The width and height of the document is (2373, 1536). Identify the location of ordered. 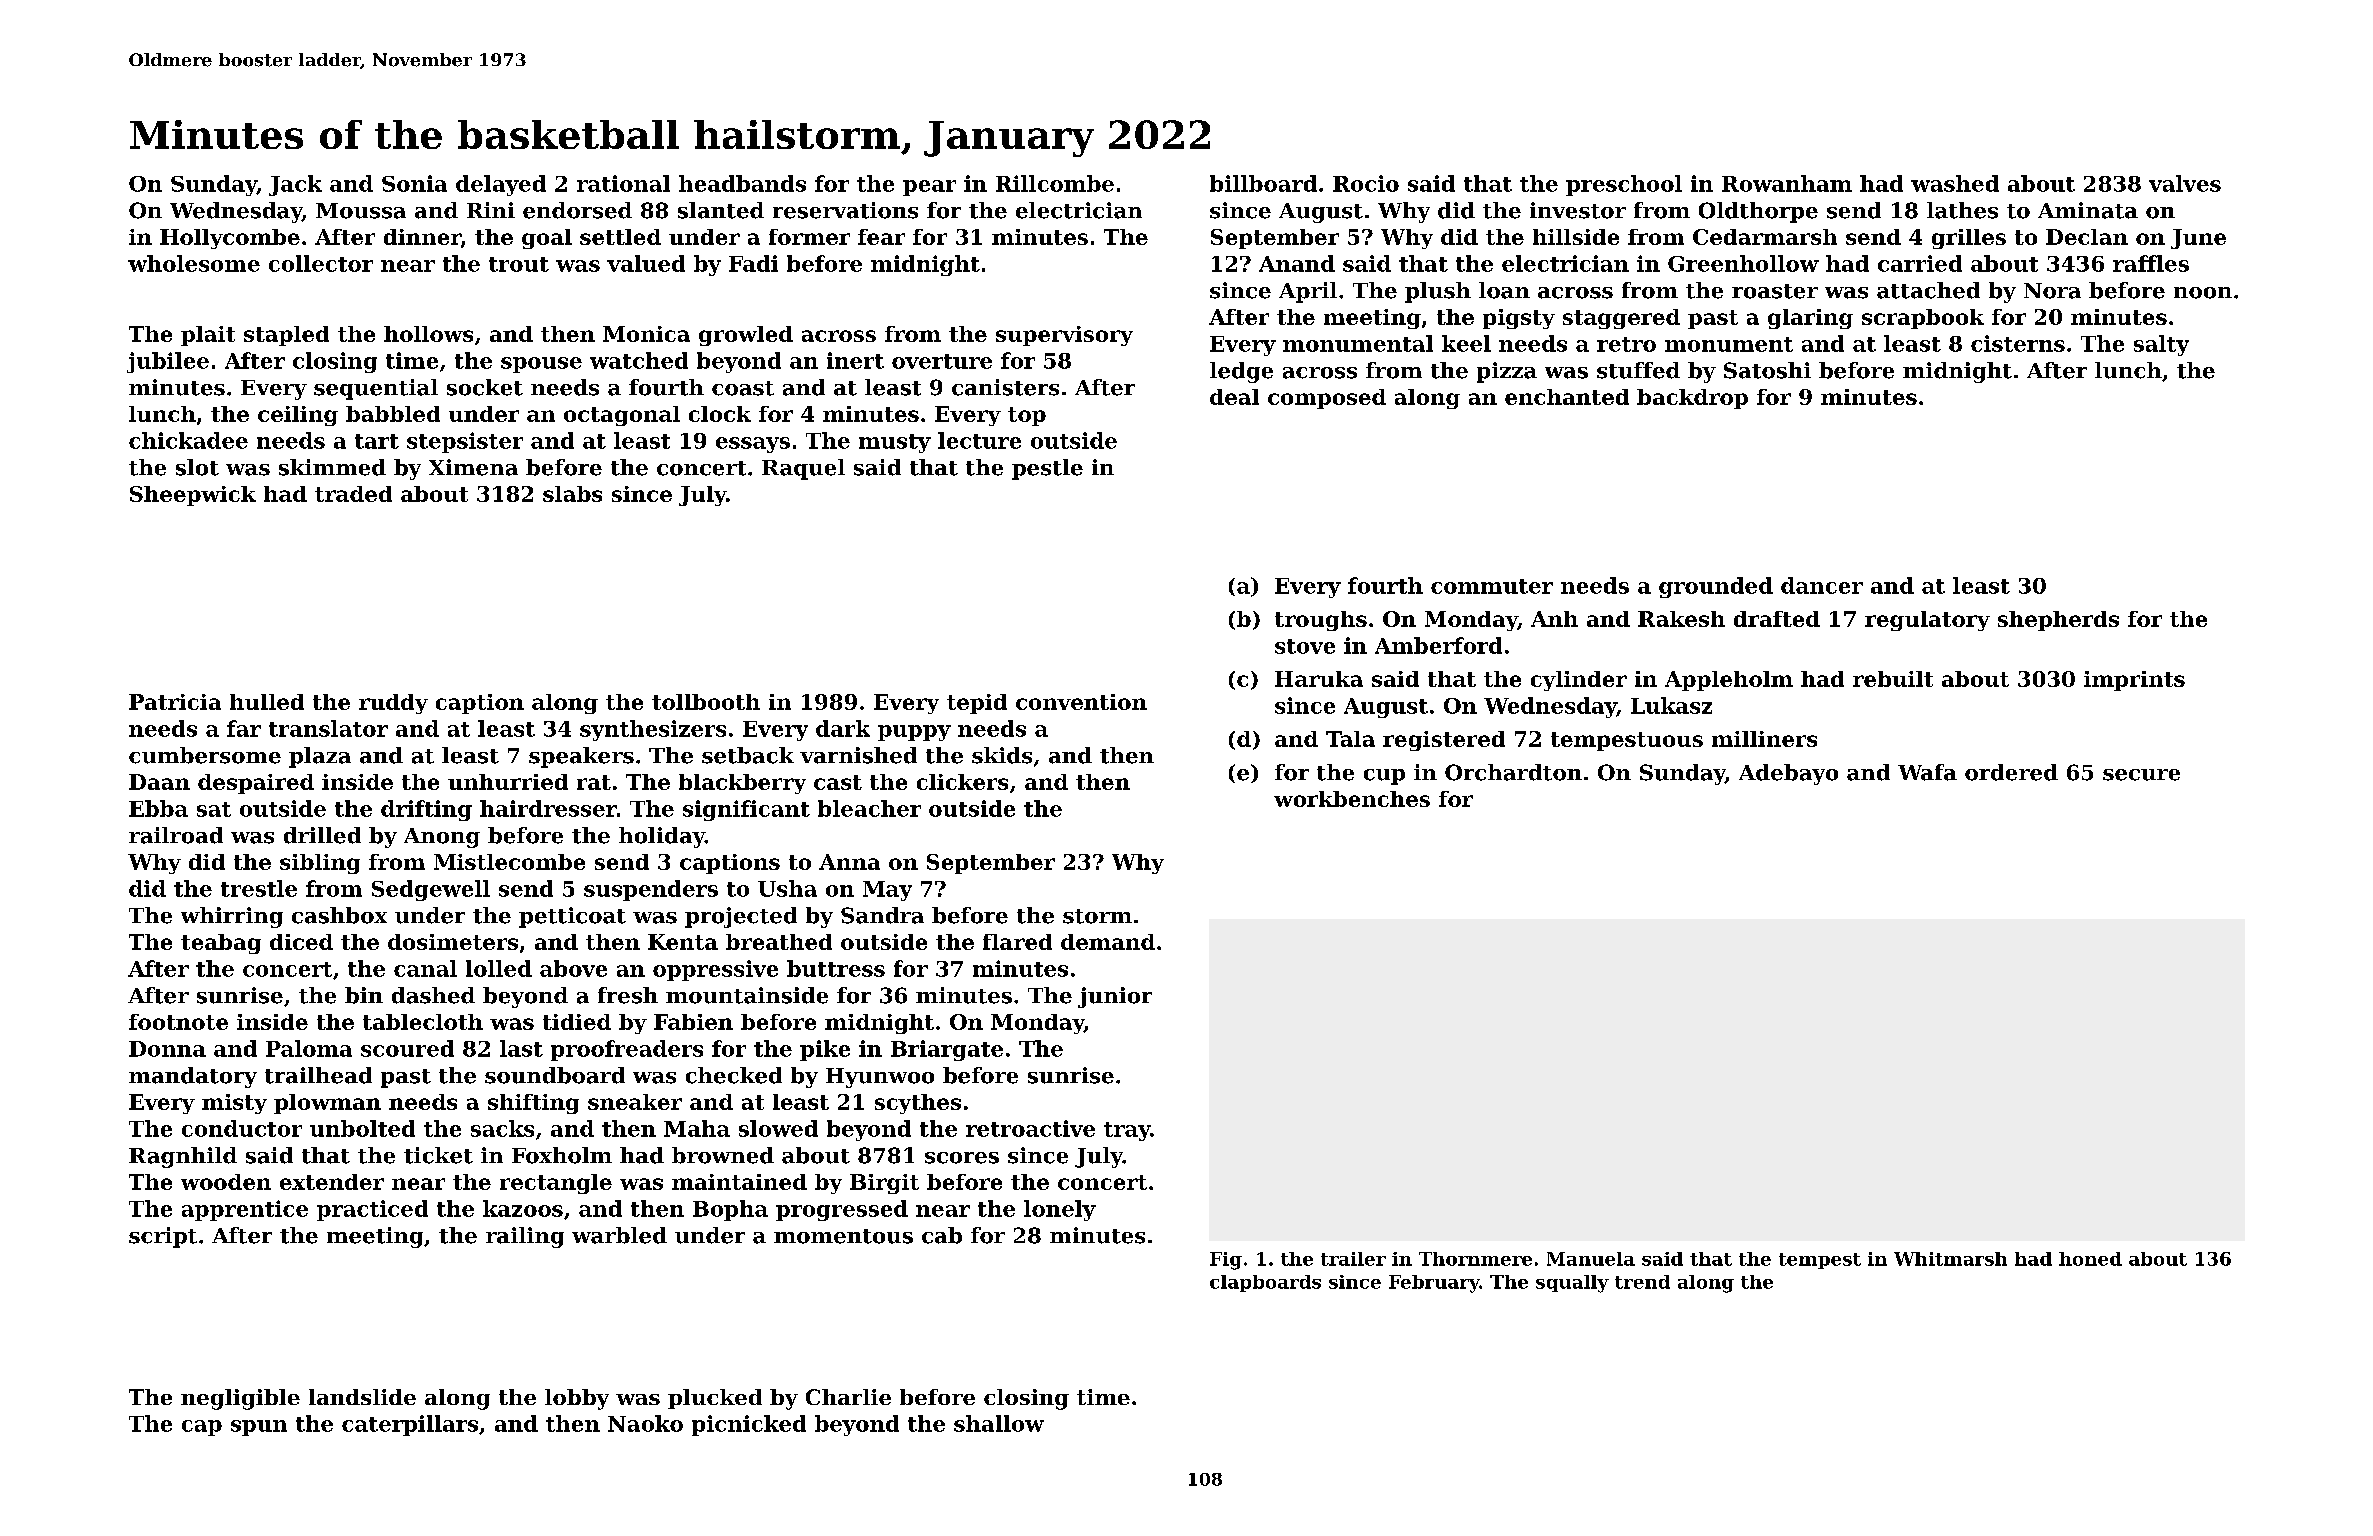
(2011, 772).
